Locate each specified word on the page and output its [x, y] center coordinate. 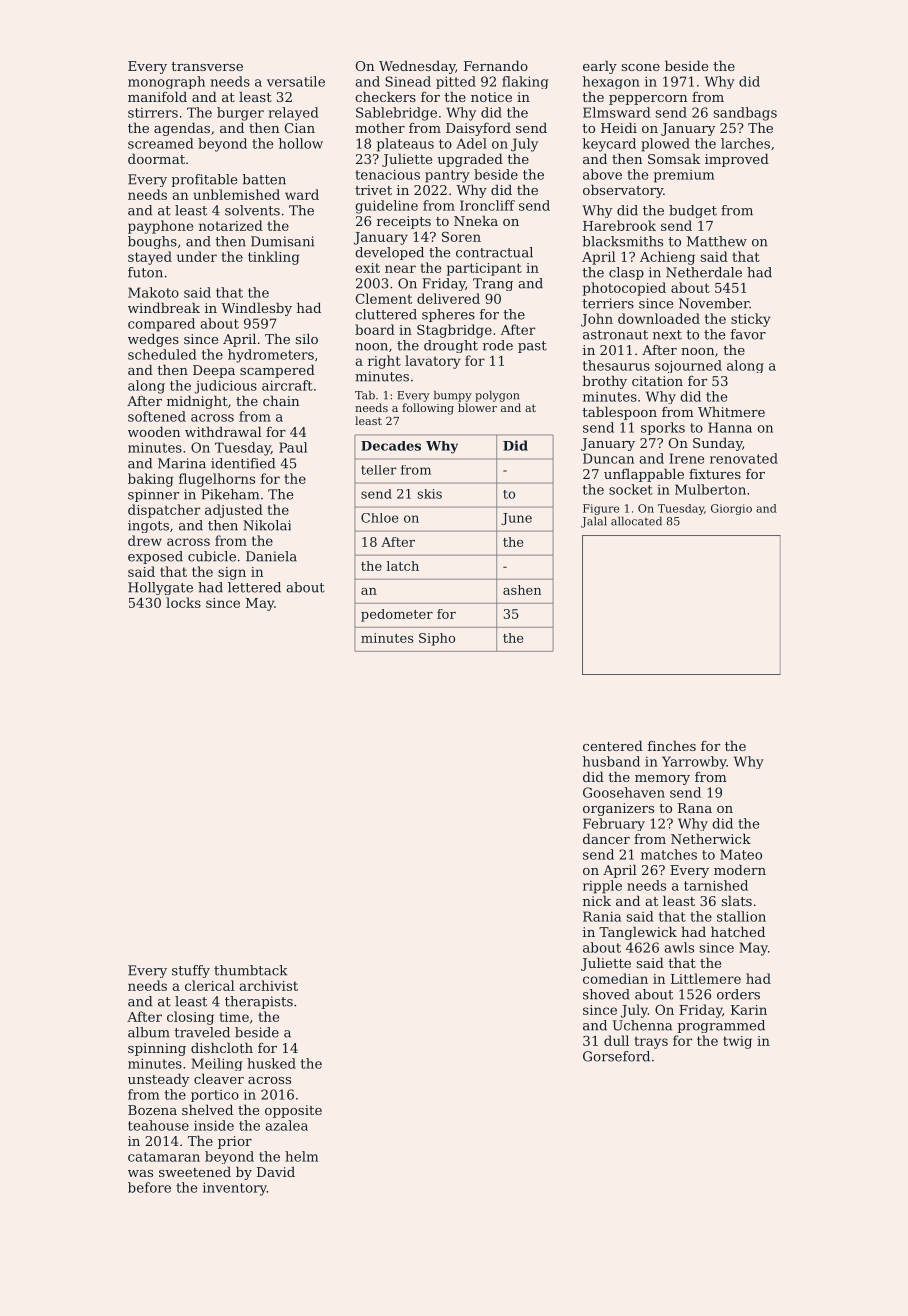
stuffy [191, 971]
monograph [166, 82]
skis [429, 494]
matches [669, 854]
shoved [606, 994]
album [149, 1032]
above [602, 174]
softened [157, 416]
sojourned [688, 366]
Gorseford [616, 1056]
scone [640, 67]
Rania [602, 916]
